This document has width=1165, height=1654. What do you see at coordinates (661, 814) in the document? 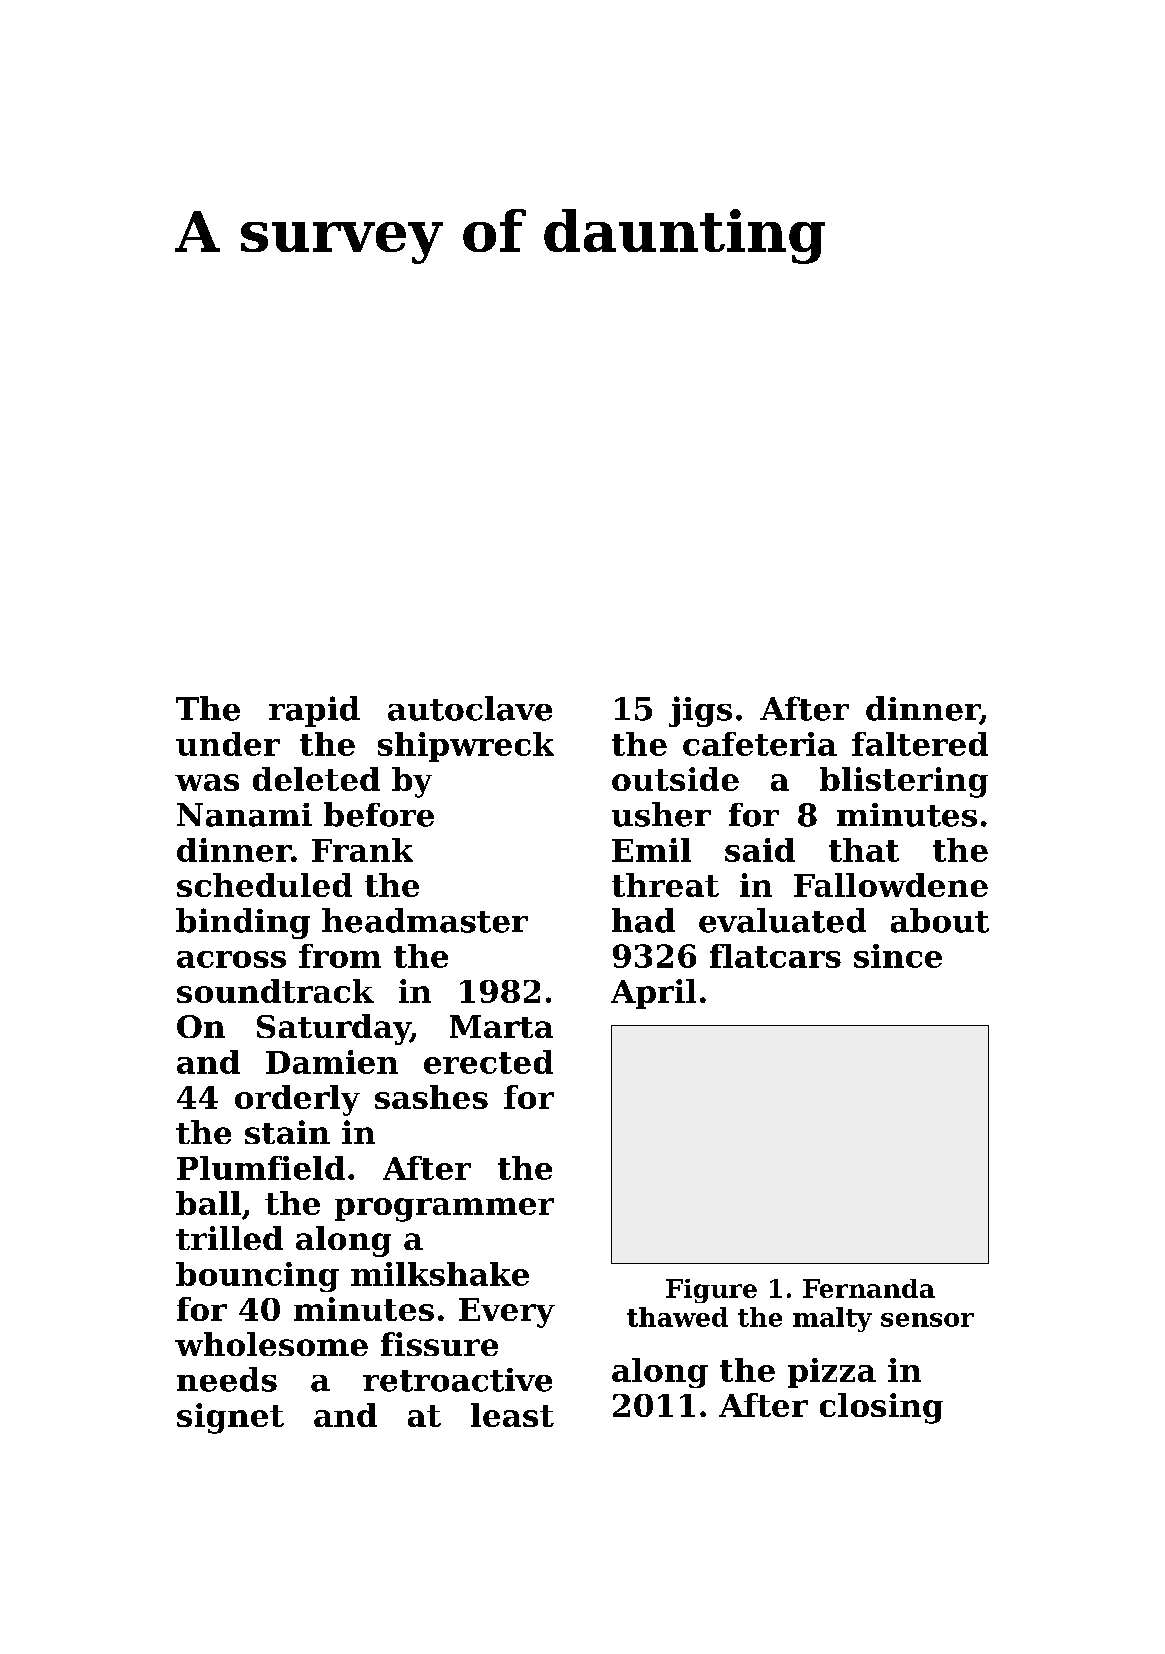
I see `usher` at bounding box center [661, 814].
